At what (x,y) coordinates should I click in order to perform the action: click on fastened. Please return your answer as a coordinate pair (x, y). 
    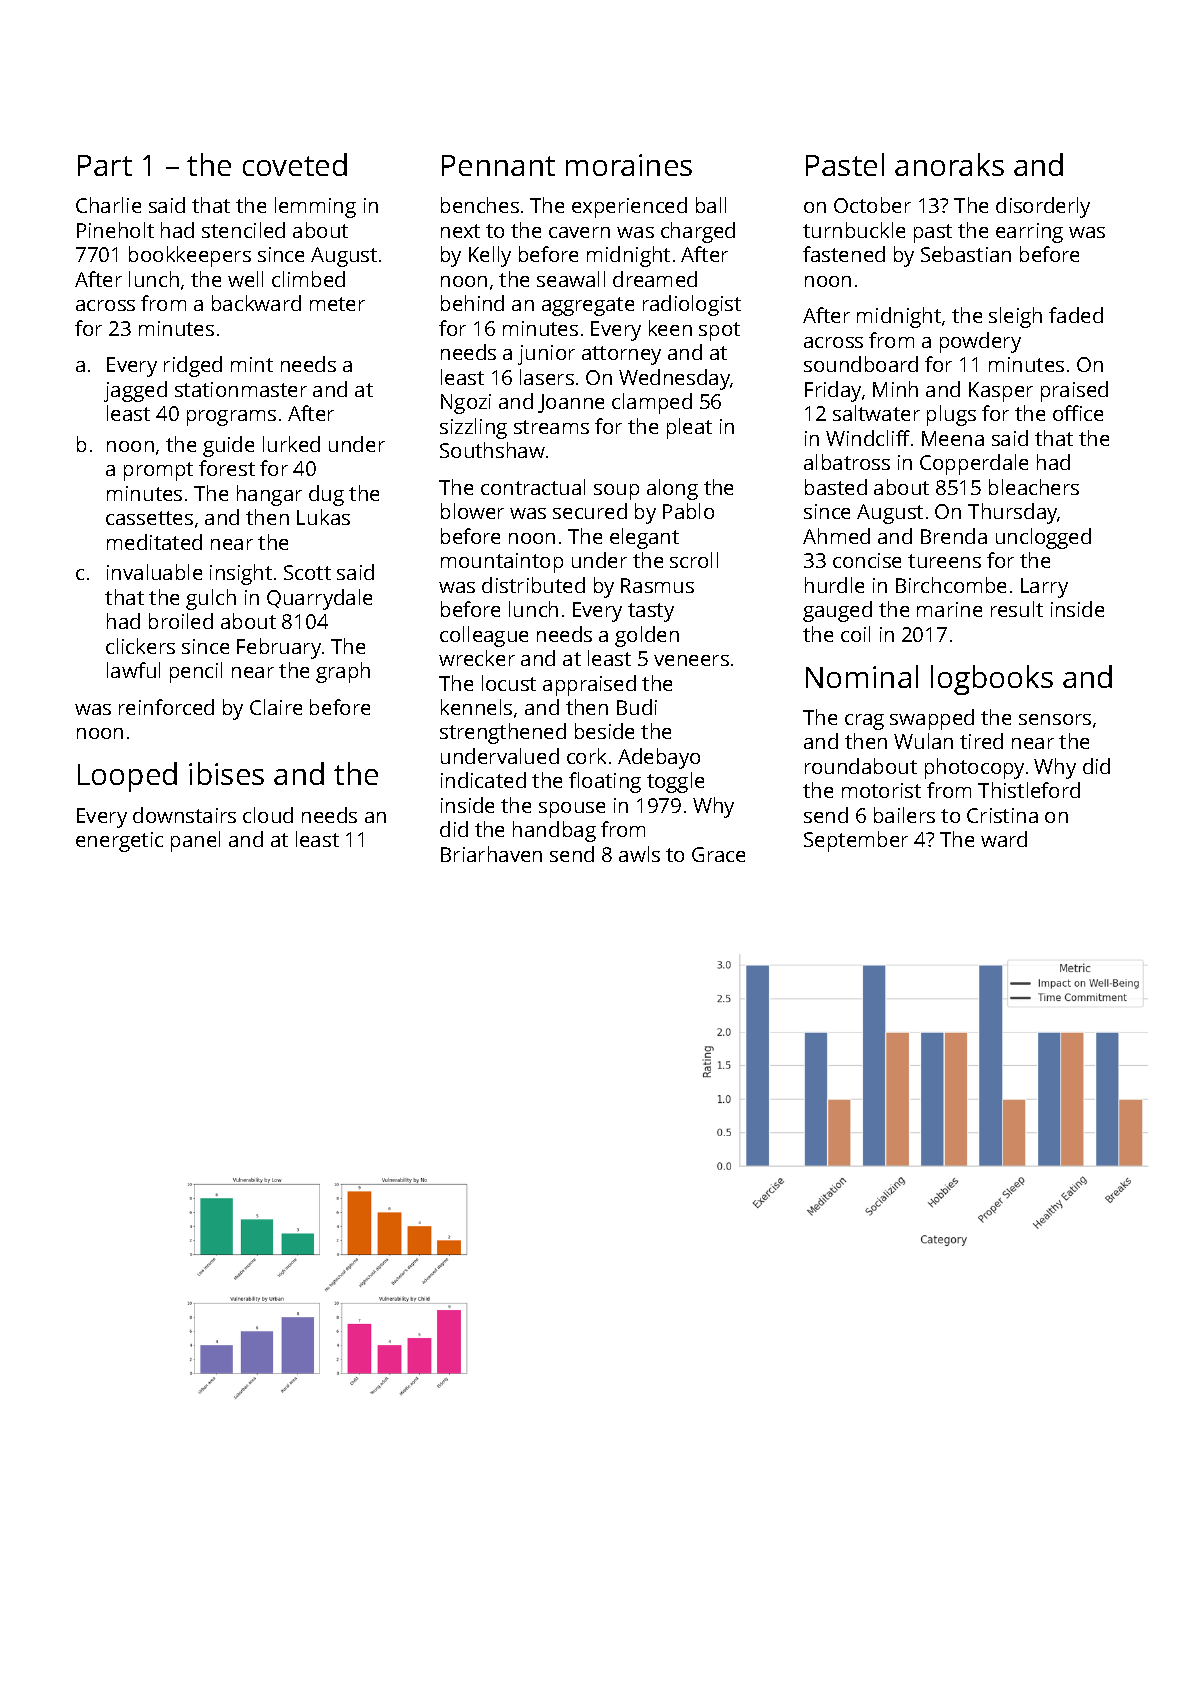
    Looking at the image, I should click on (844, 254).
